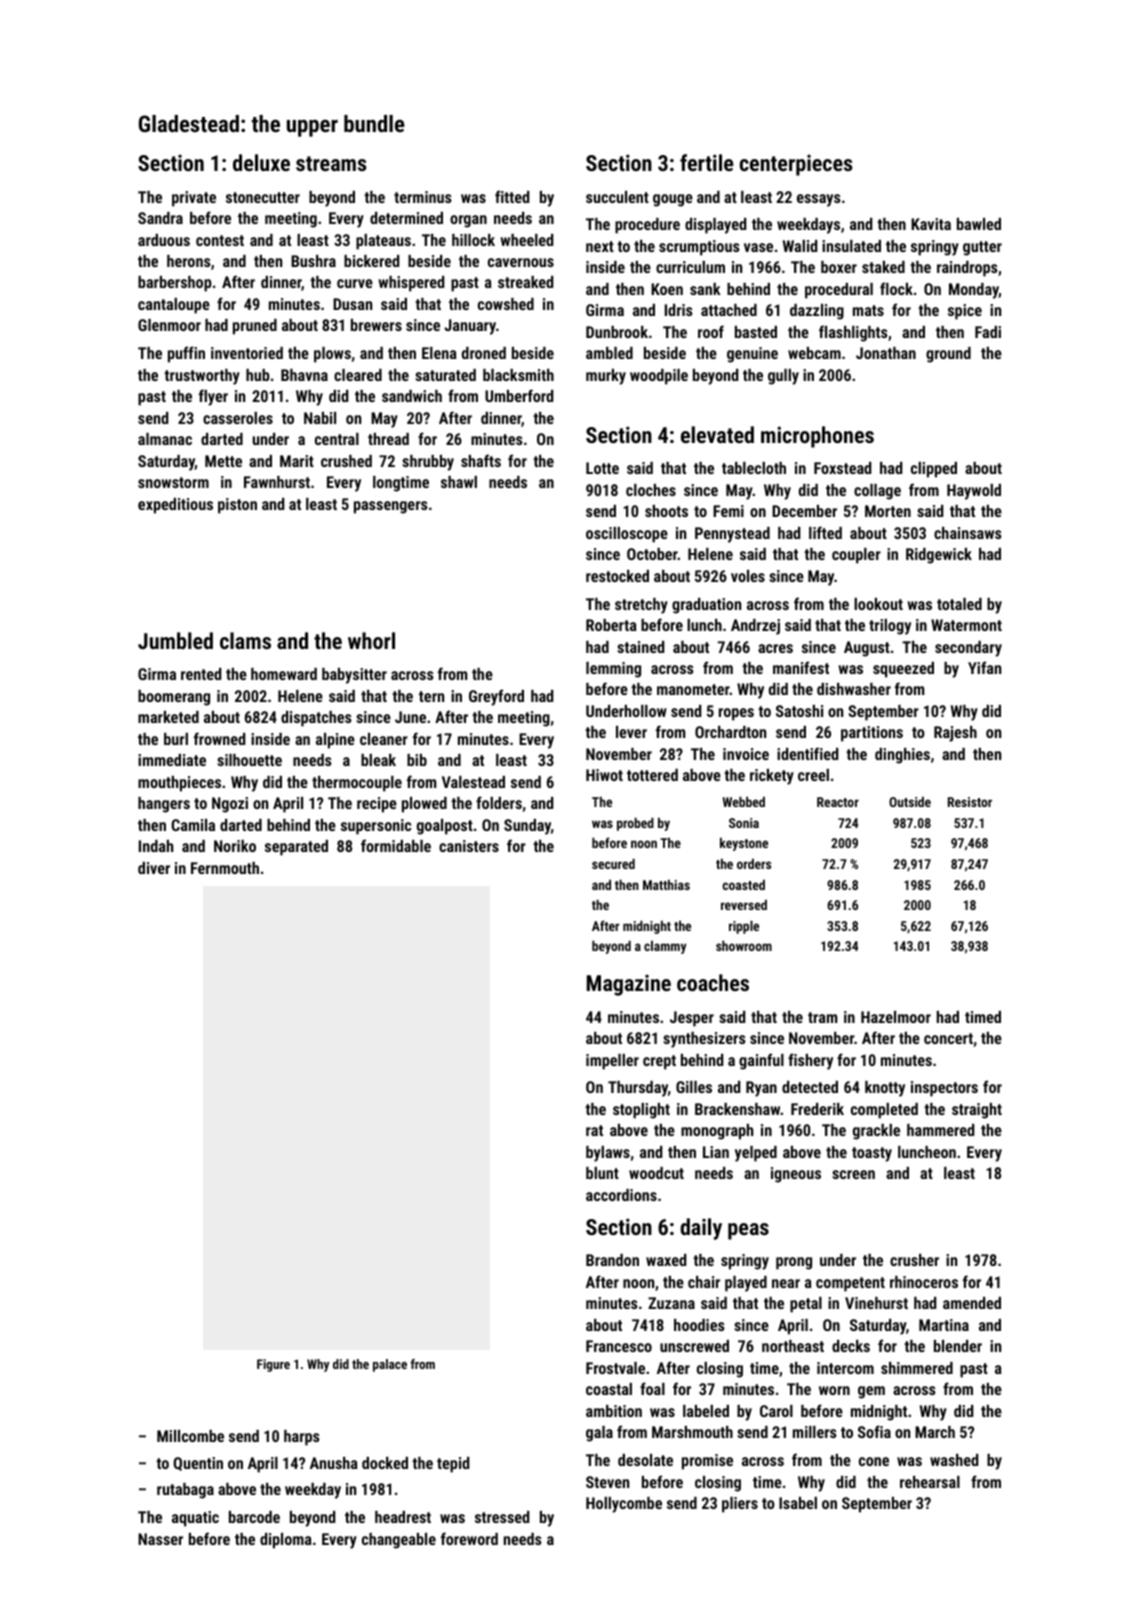 The height and width of the screenshot is (1612, 1140). Describe the element at coordinates (213, 397) in the screenshot. I see `flyer` at that location.
